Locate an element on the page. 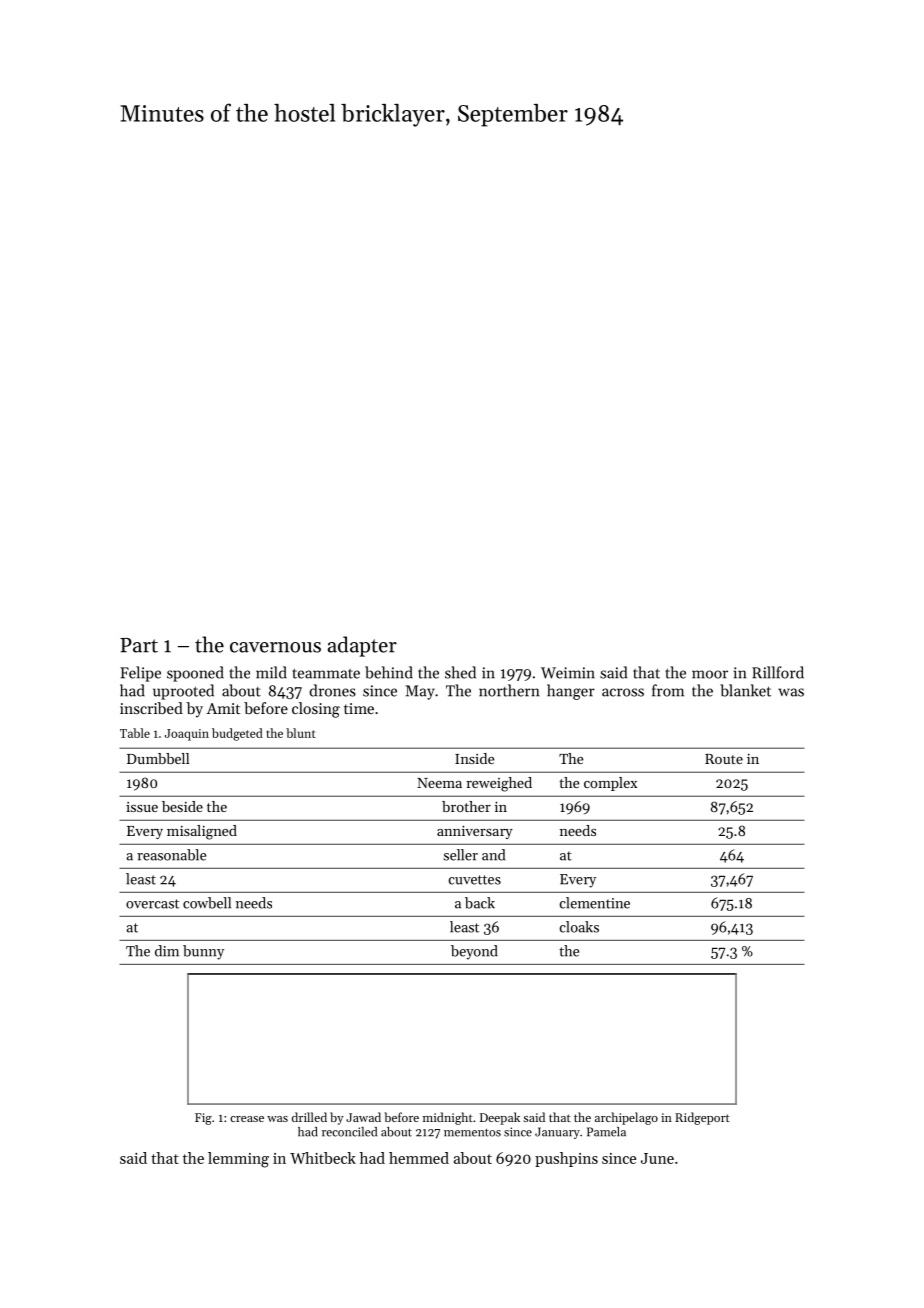 The width and height of the image is (924, 1308). cloaks is located at coordinates (579, 927).
